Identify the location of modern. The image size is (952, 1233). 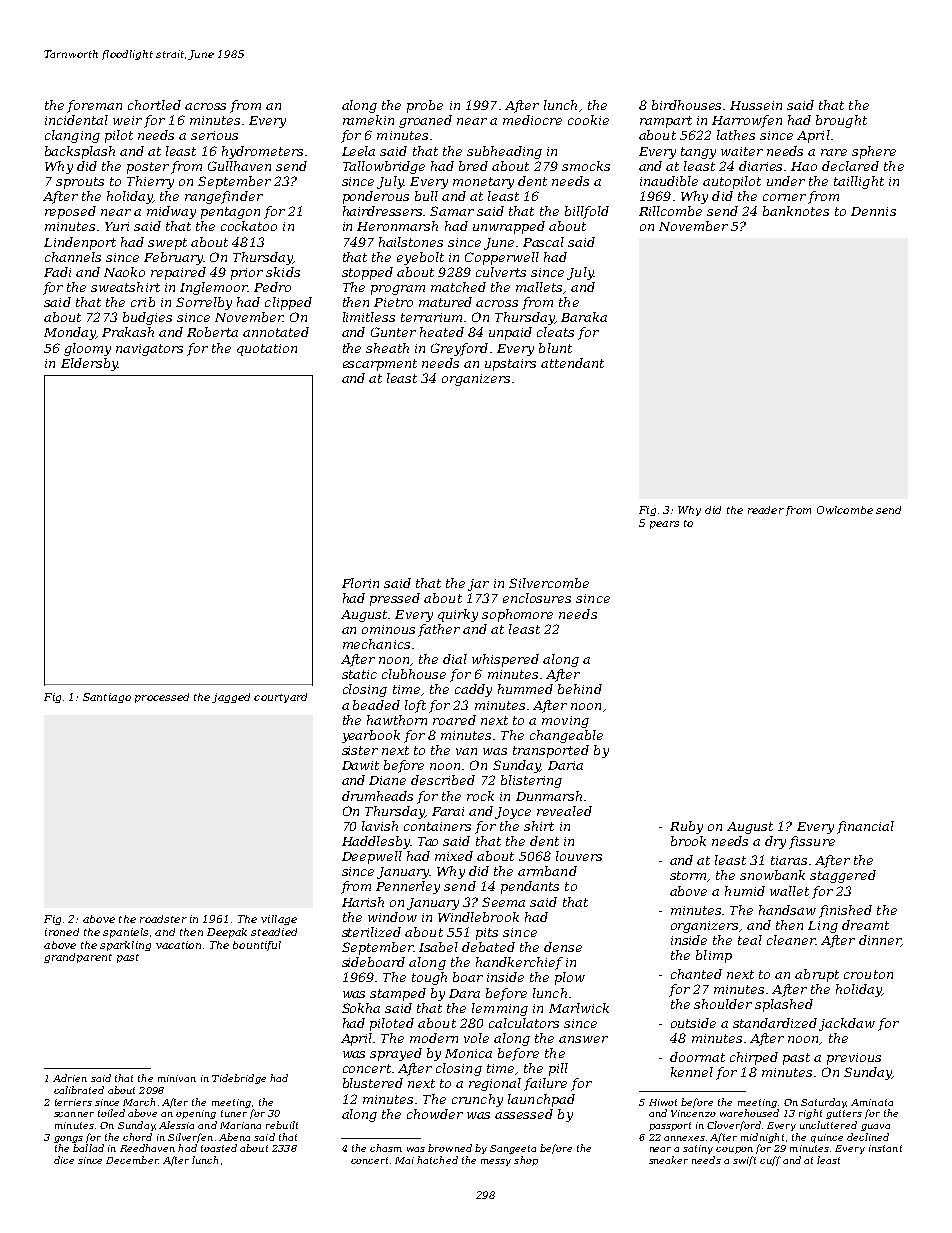
(434, 1038).
